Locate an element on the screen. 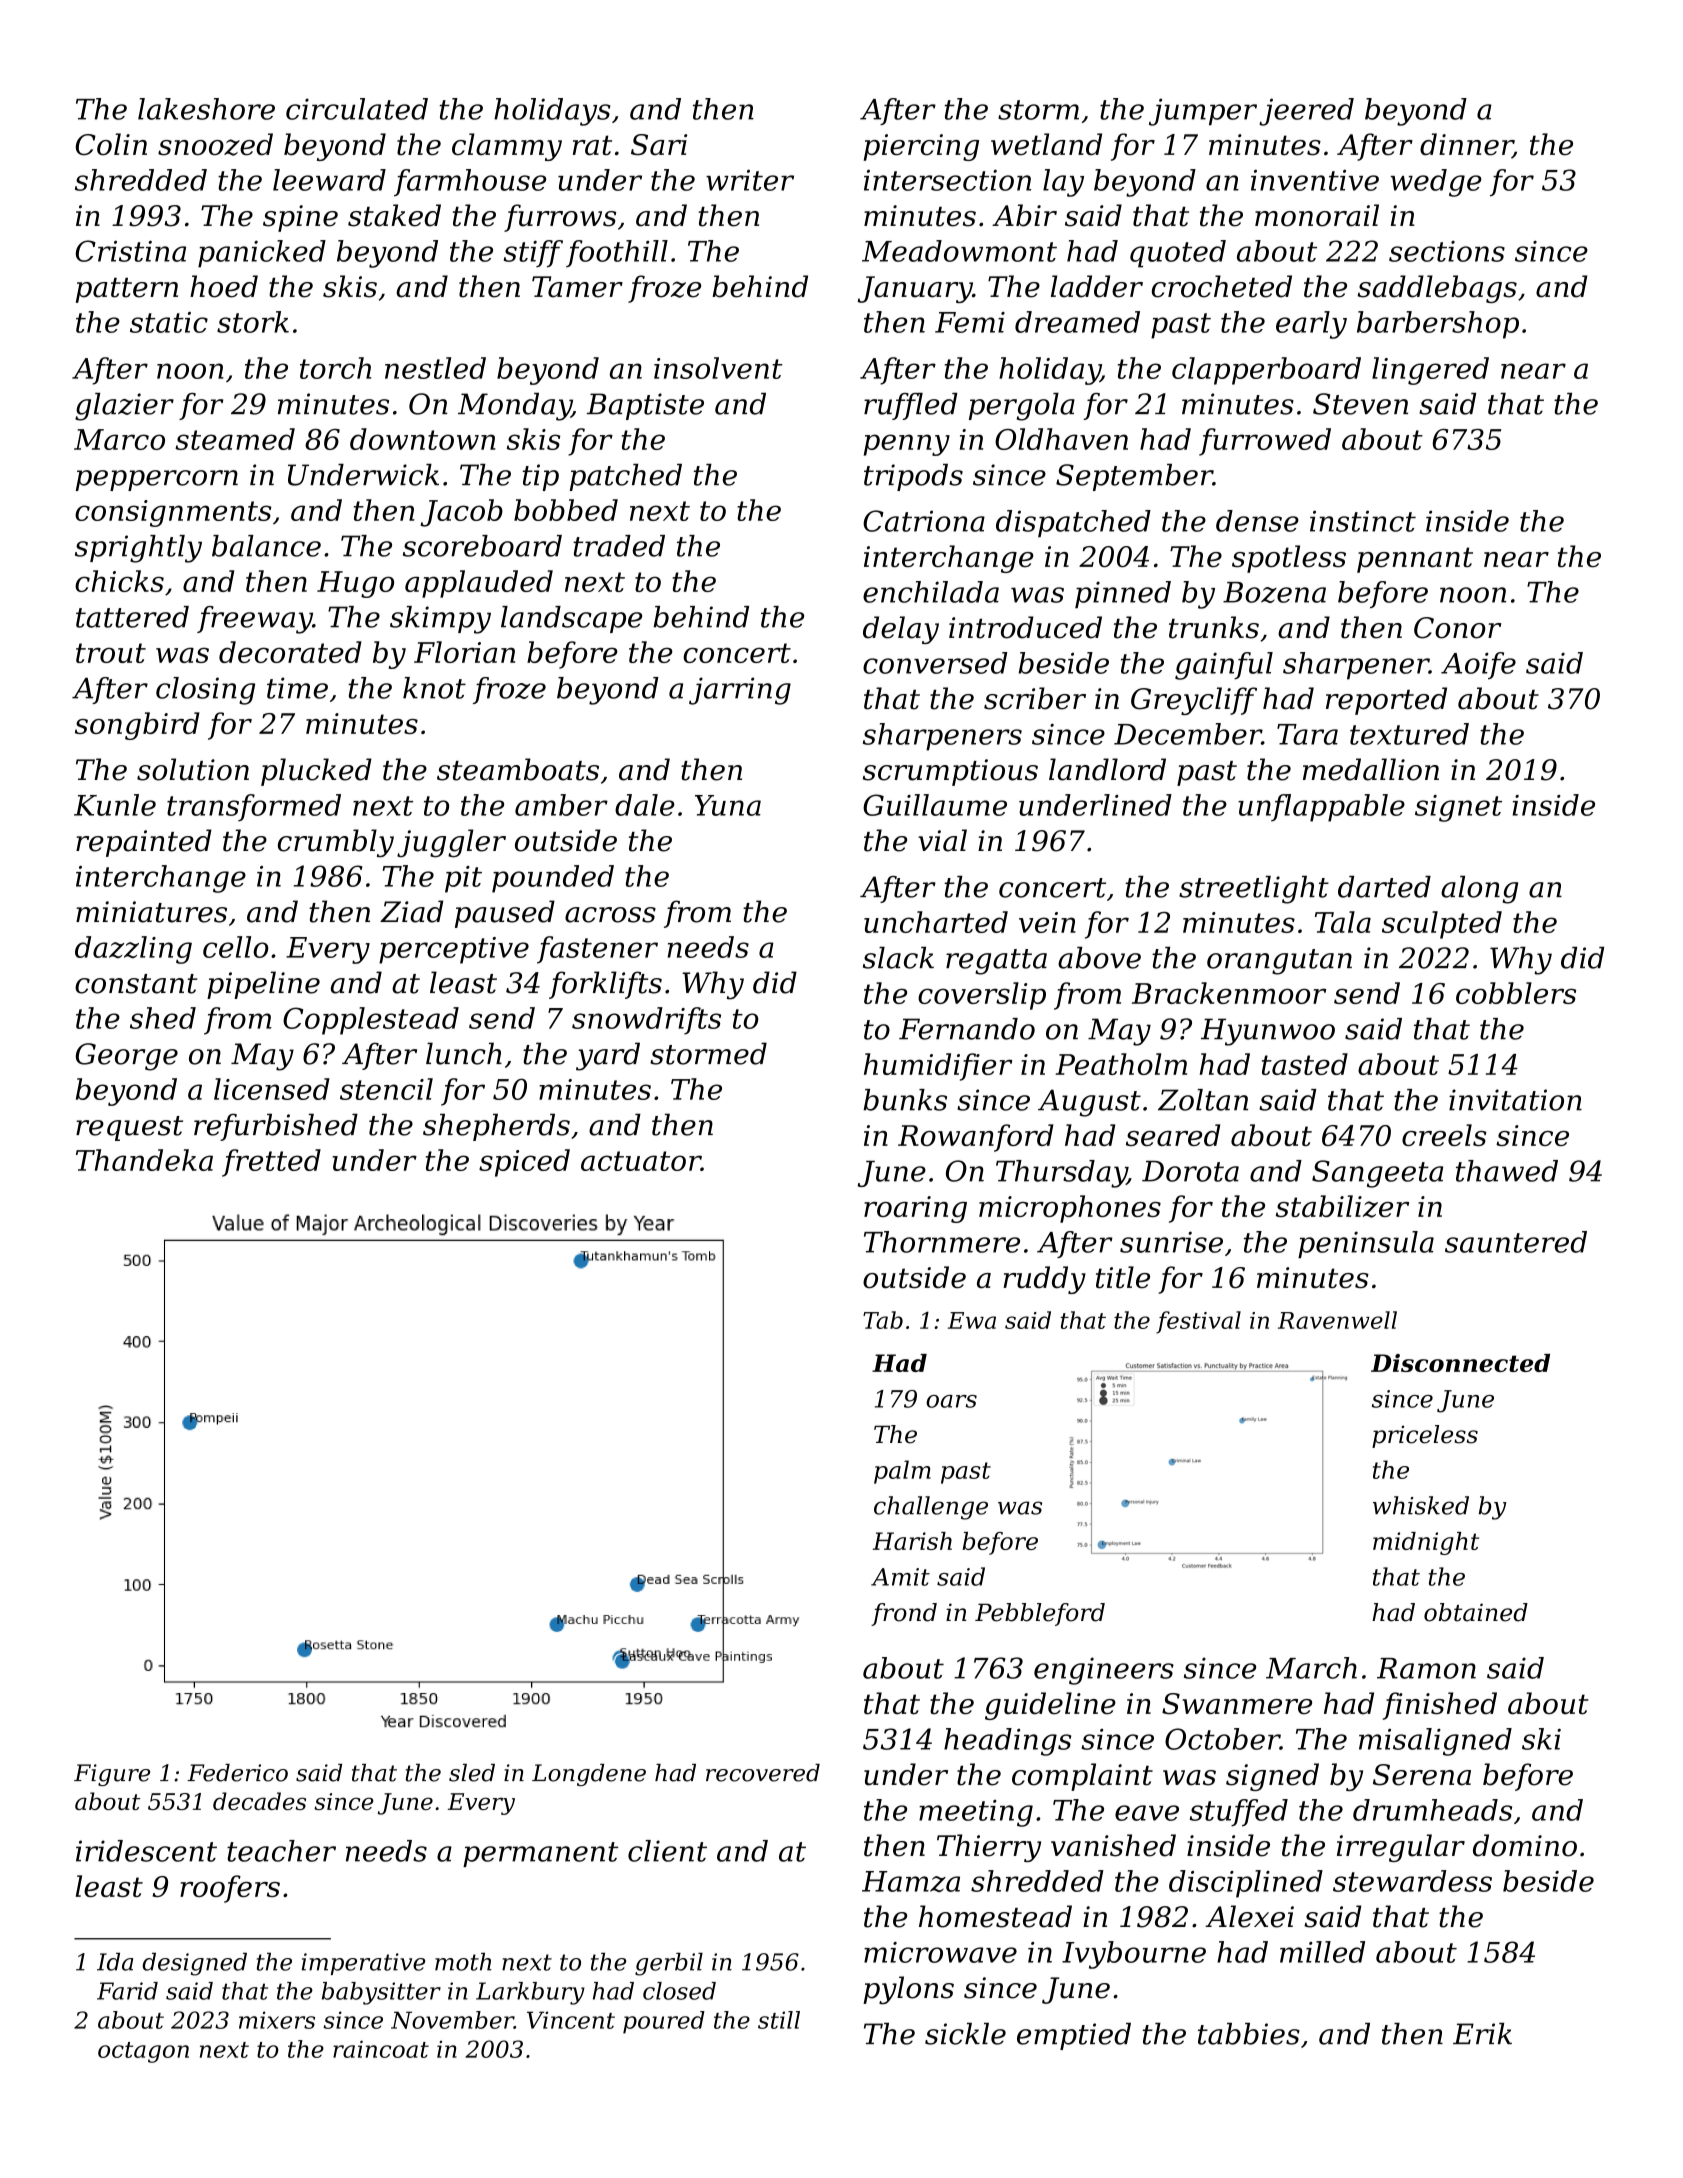 The height and width of the screenshot is (2178, 1683). trout is located at coordinates (111, 653).
